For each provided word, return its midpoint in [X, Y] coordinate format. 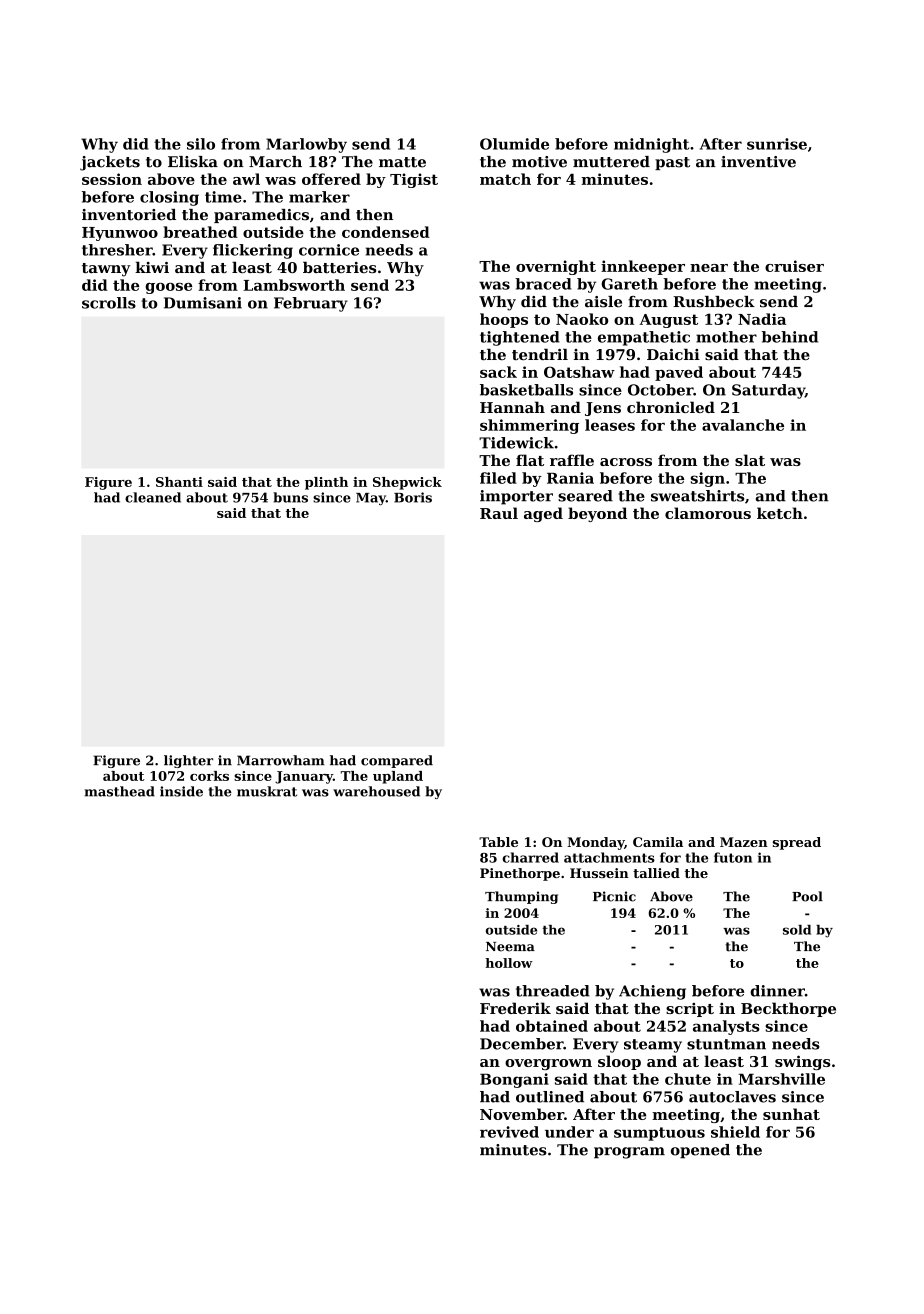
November [522, 1114]
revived [509, 1132]
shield [735, 1132]
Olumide [514, 144]
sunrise [777, 144]
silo [201, 144]
